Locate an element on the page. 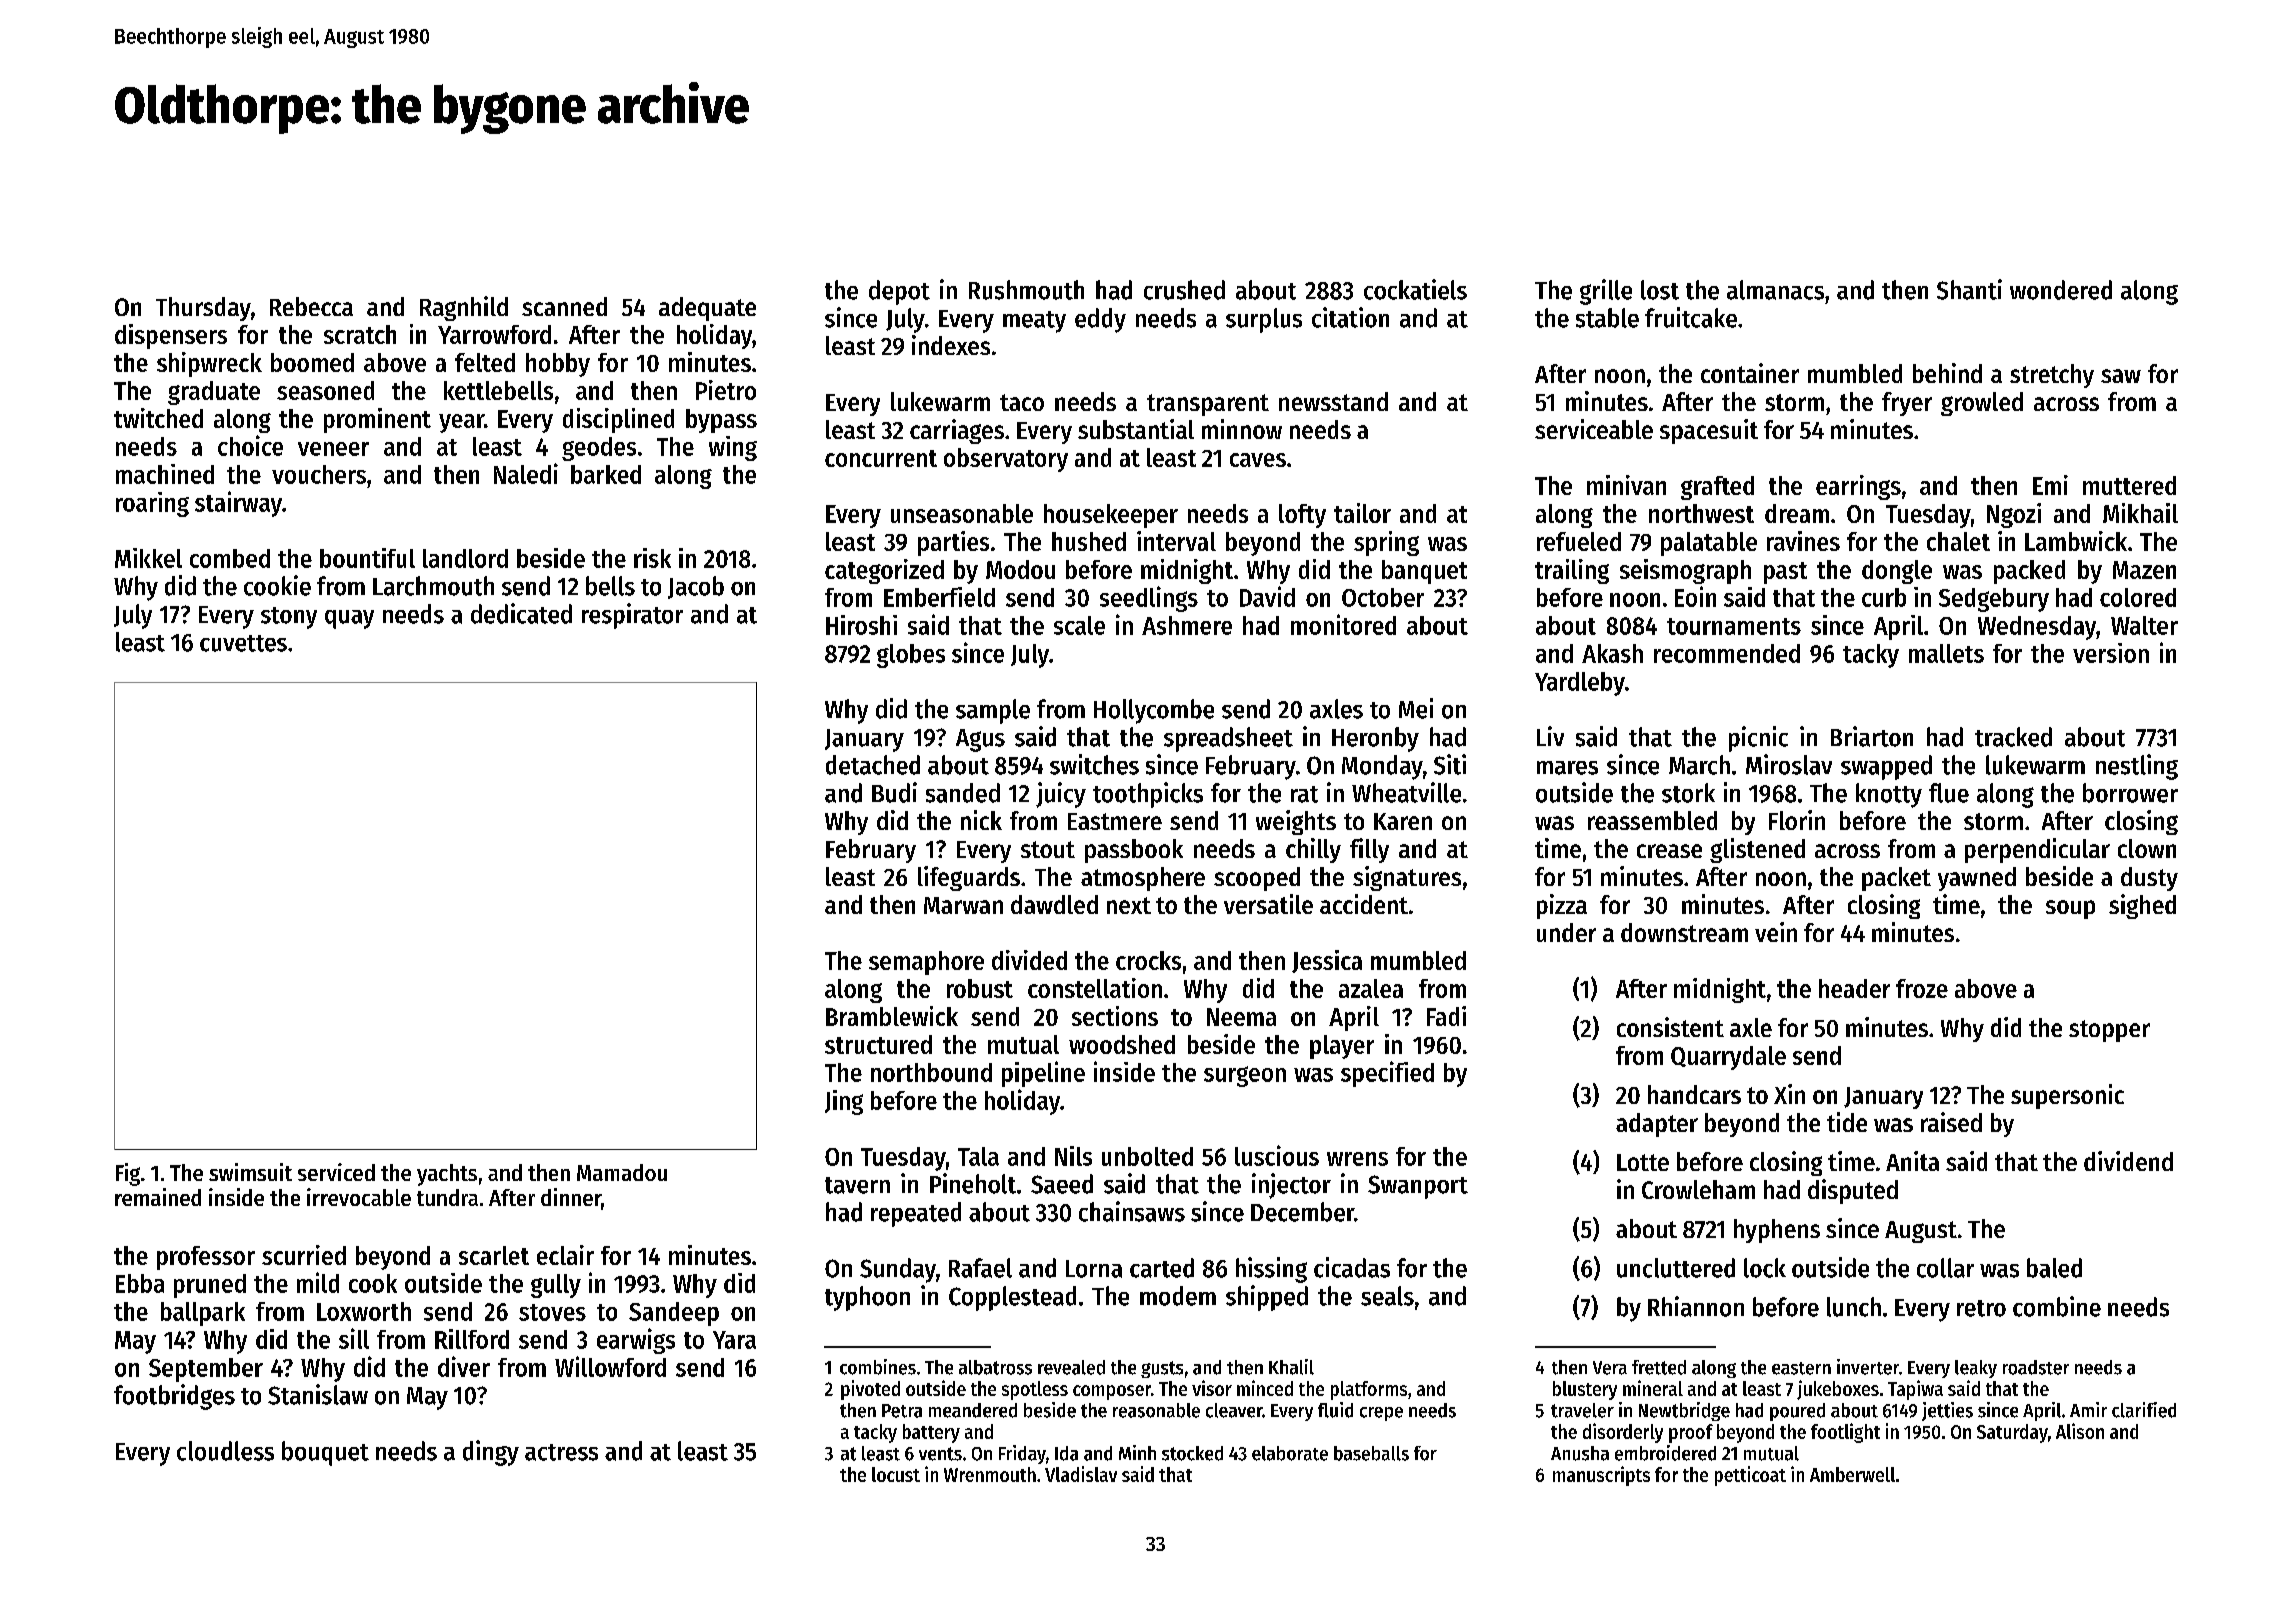  platforms is located at coordinates (1369, 1390).
